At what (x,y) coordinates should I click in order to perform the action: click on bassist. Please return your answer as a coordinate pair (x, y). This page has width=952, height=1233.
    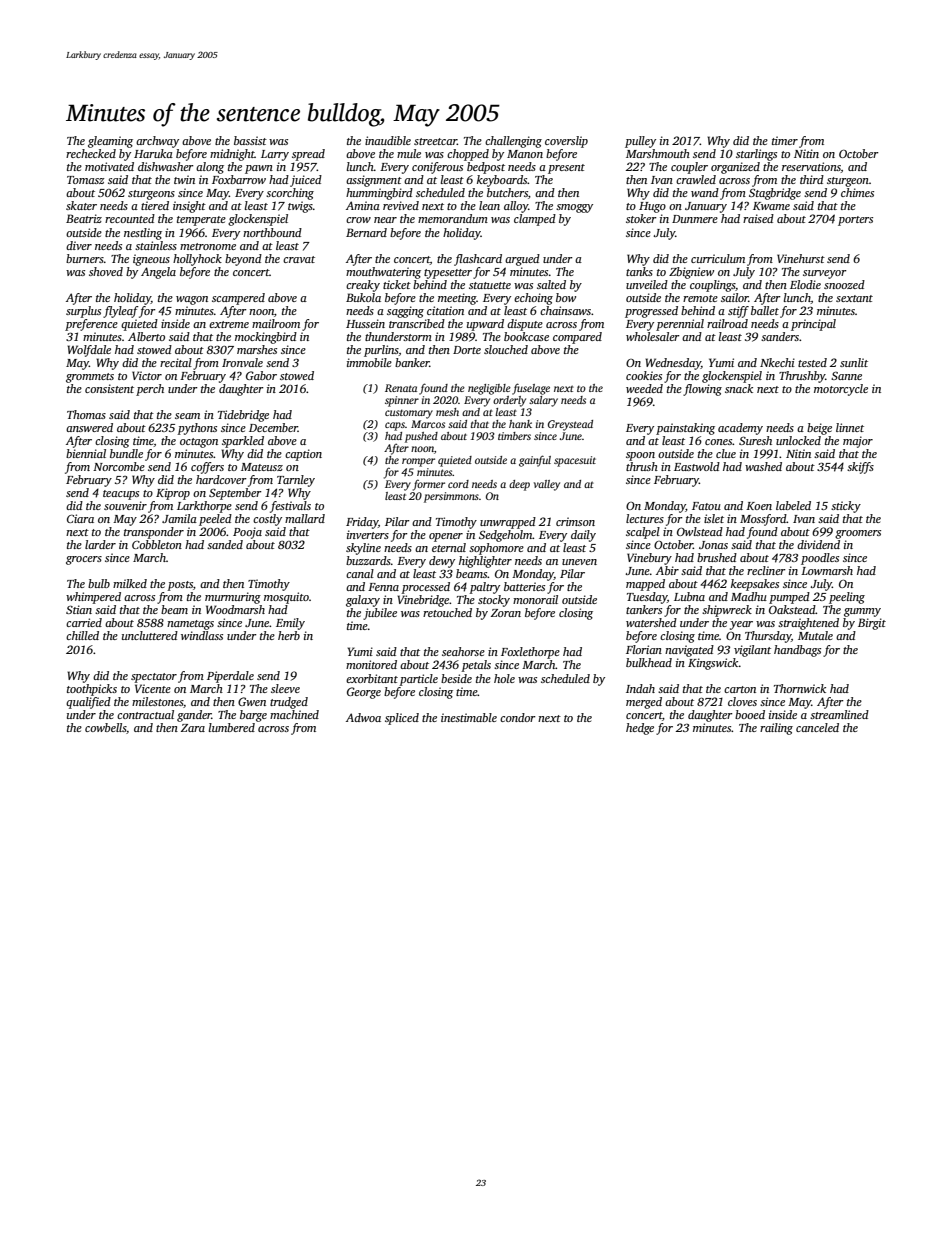
    Looking at the image, I should click on (250, 140).
